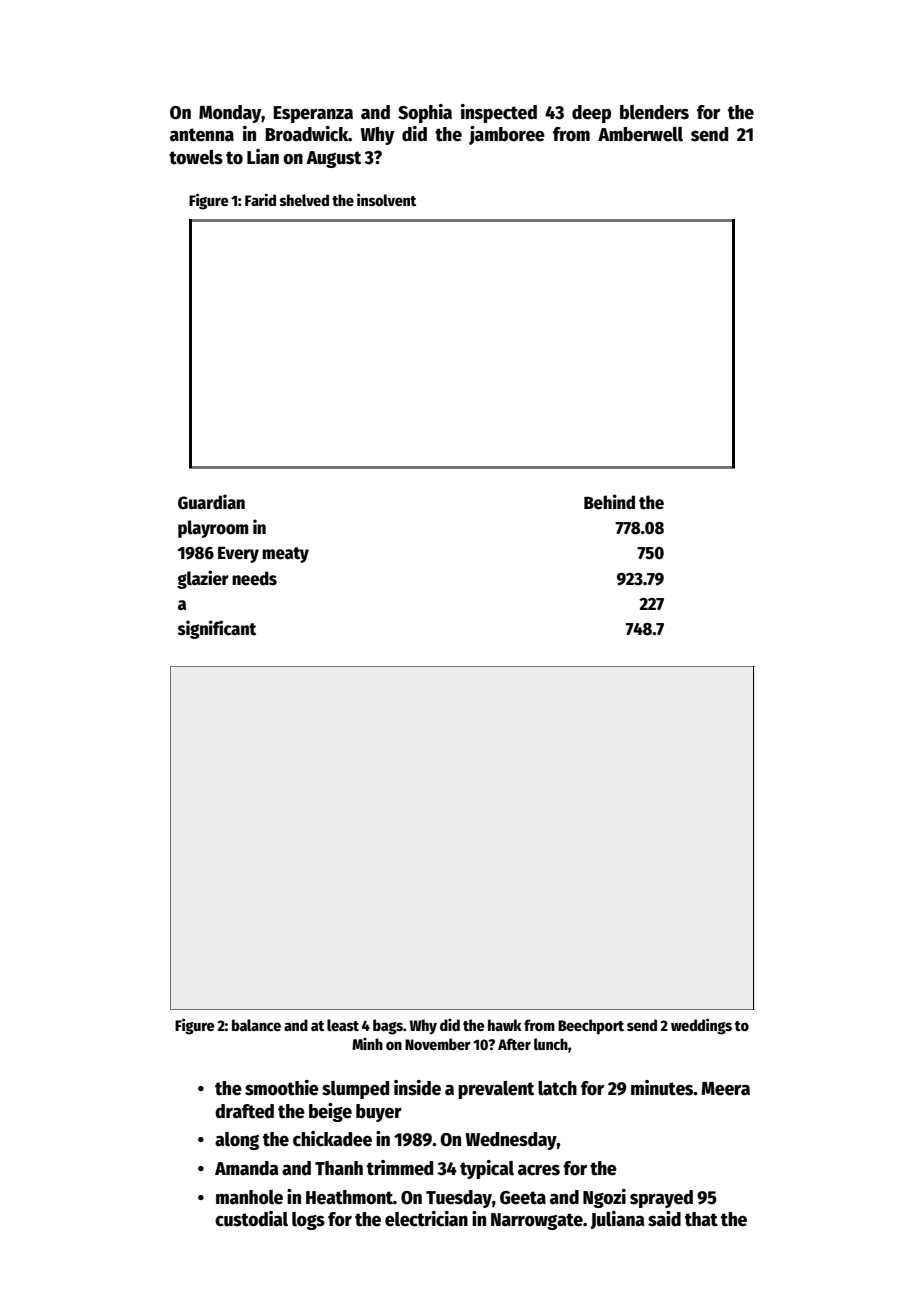  What do you see at coordinates (701, 1219) in the screenshot?
I see `that` at bounding box center [701, 1219].
